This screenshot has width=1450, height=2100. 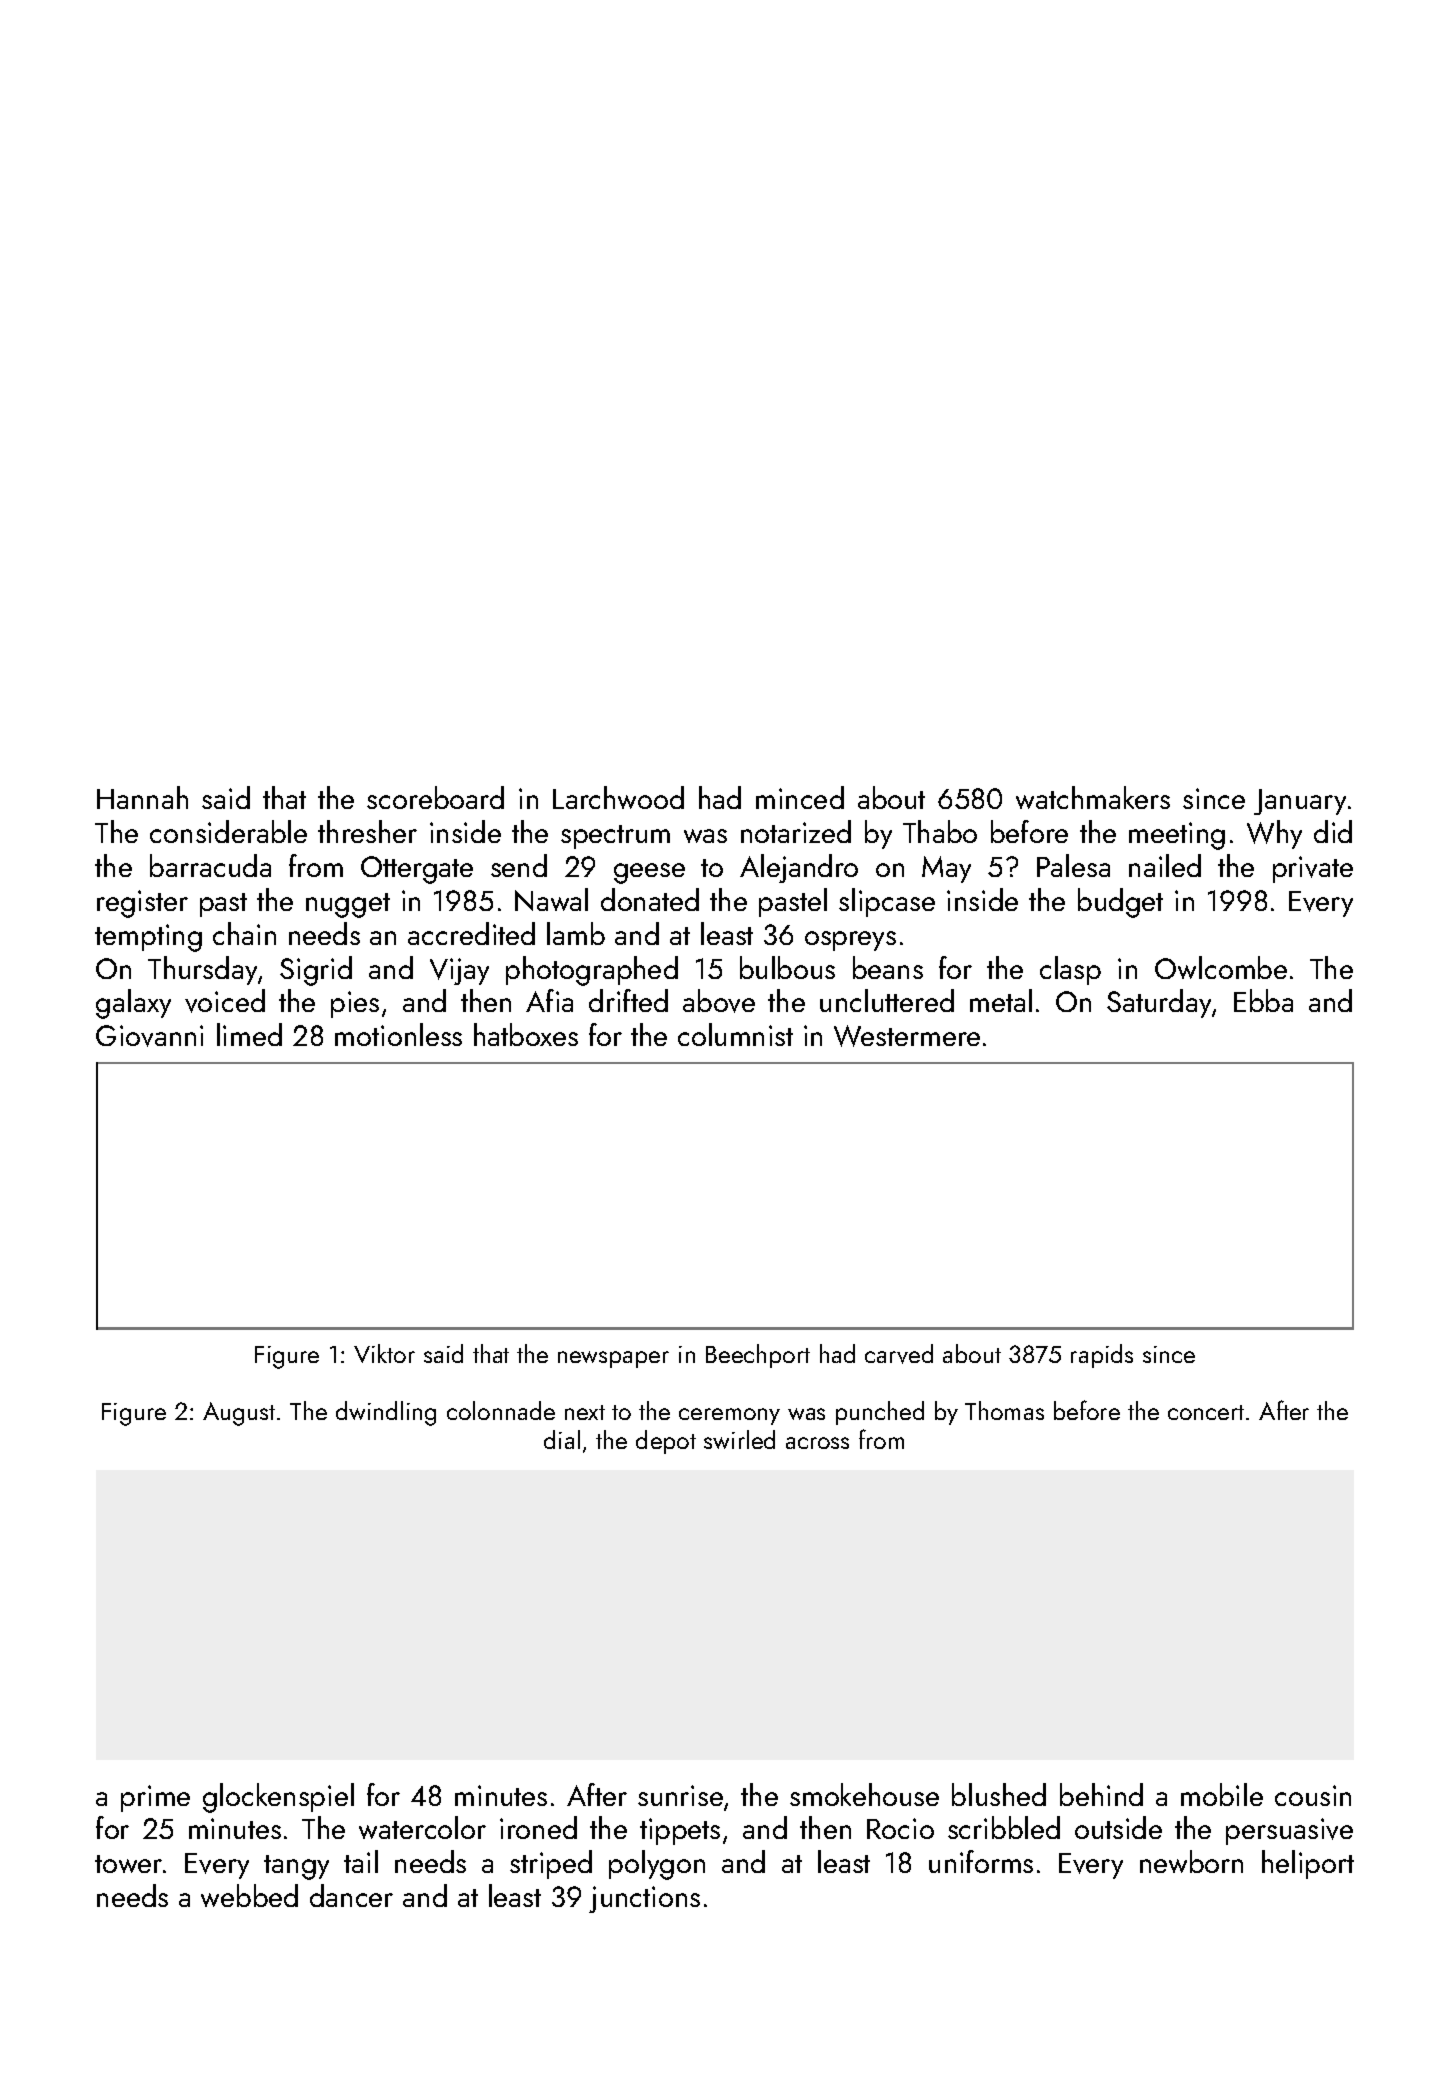 I want to click on tower, so click(x=128, y=1864).
